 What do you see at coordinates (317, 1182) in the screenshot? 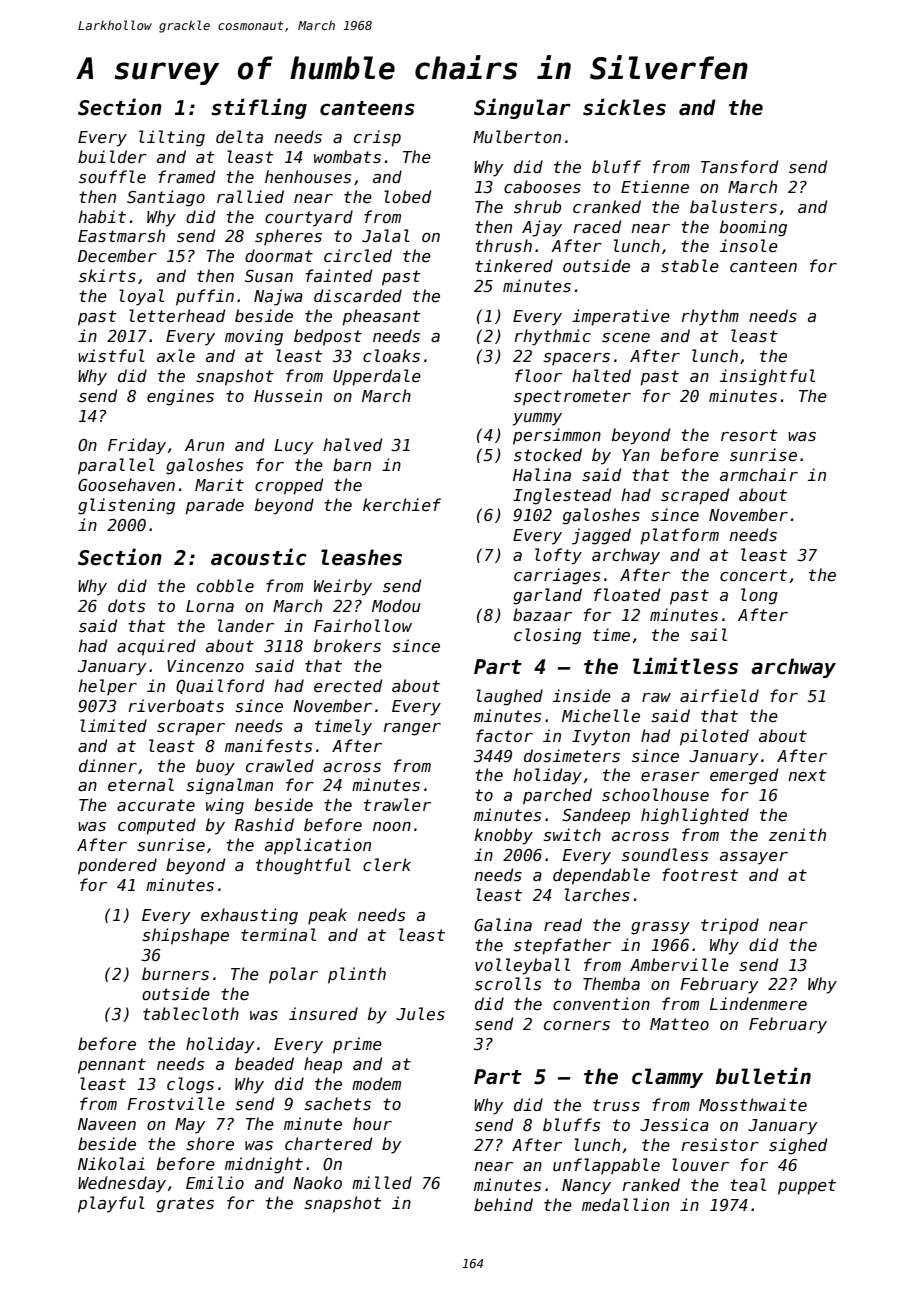
I see `Naoko` at bounding box center [317, 1182].
